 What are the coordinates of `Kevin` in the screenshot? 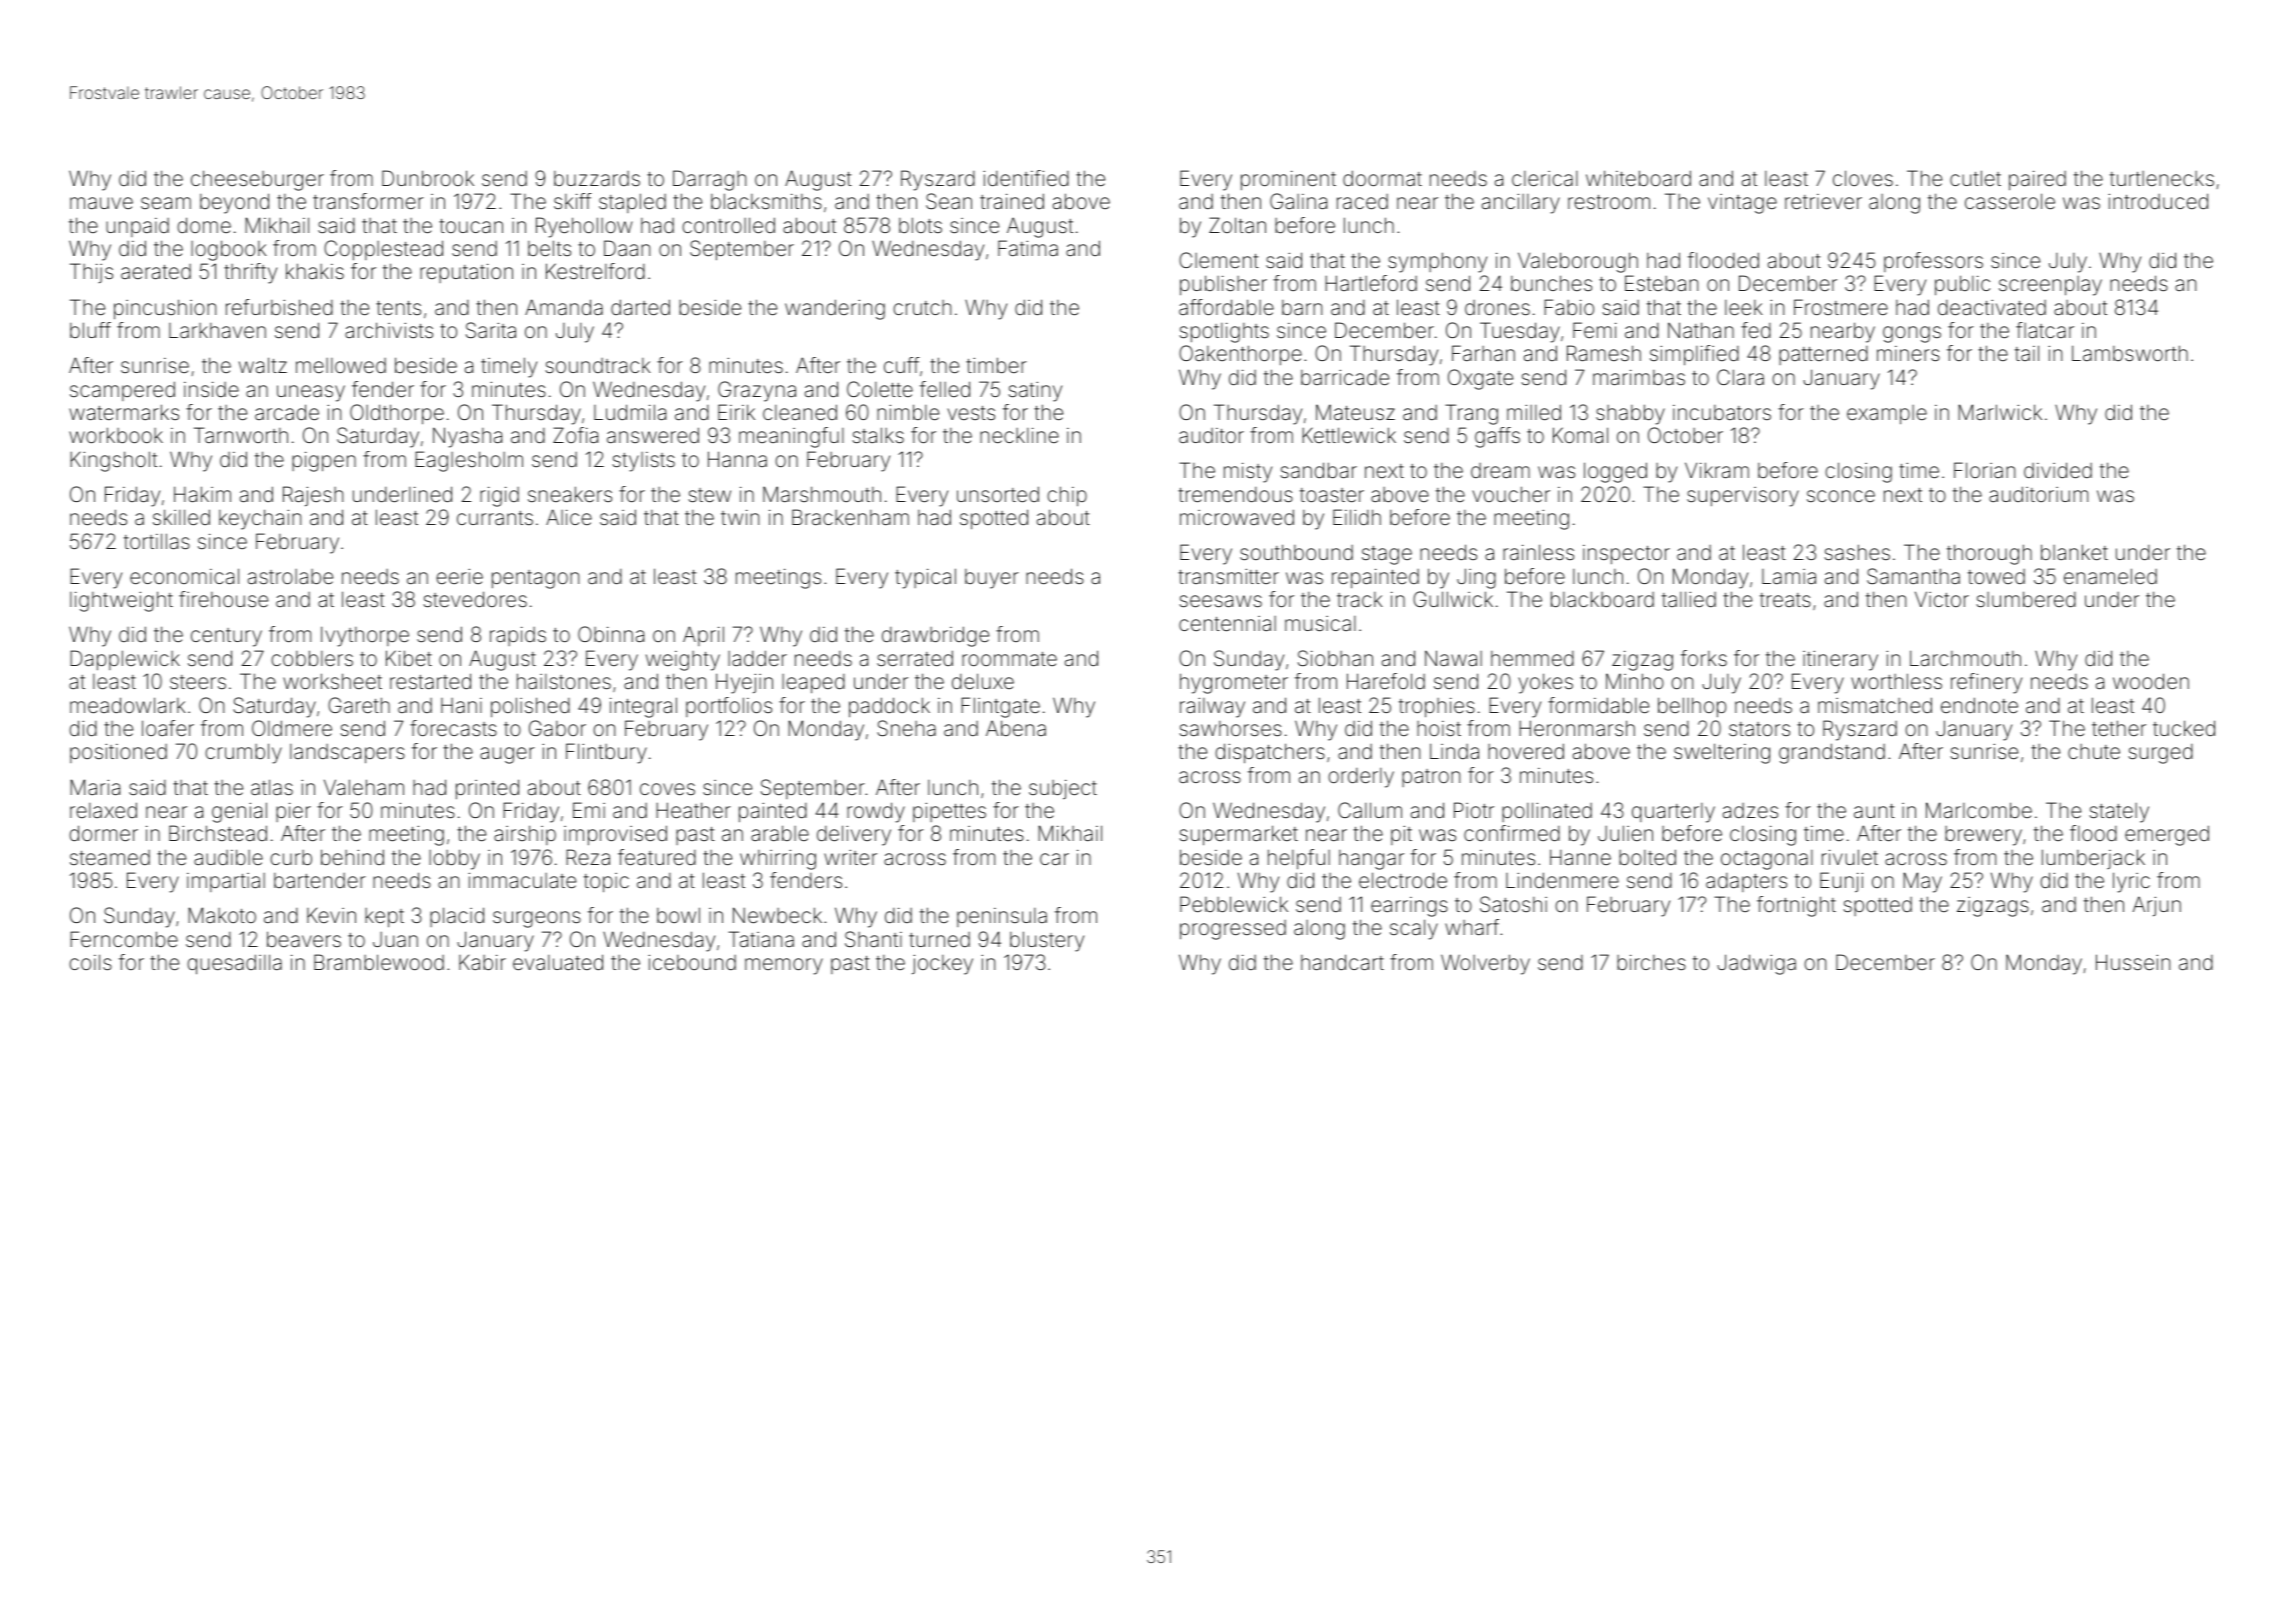 It's located at (331, 915).
